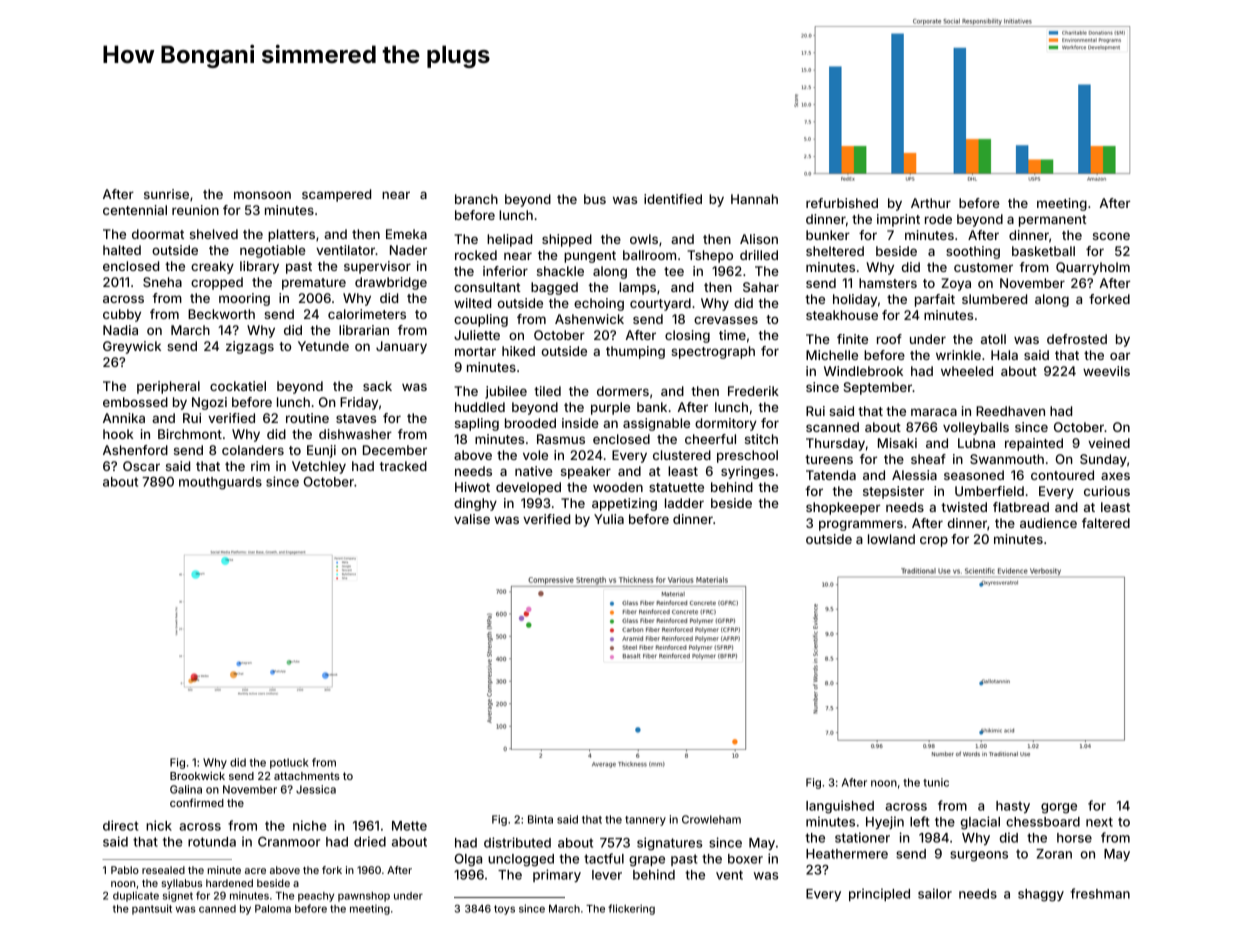  I want to click on potluck, so click(289, 763).
